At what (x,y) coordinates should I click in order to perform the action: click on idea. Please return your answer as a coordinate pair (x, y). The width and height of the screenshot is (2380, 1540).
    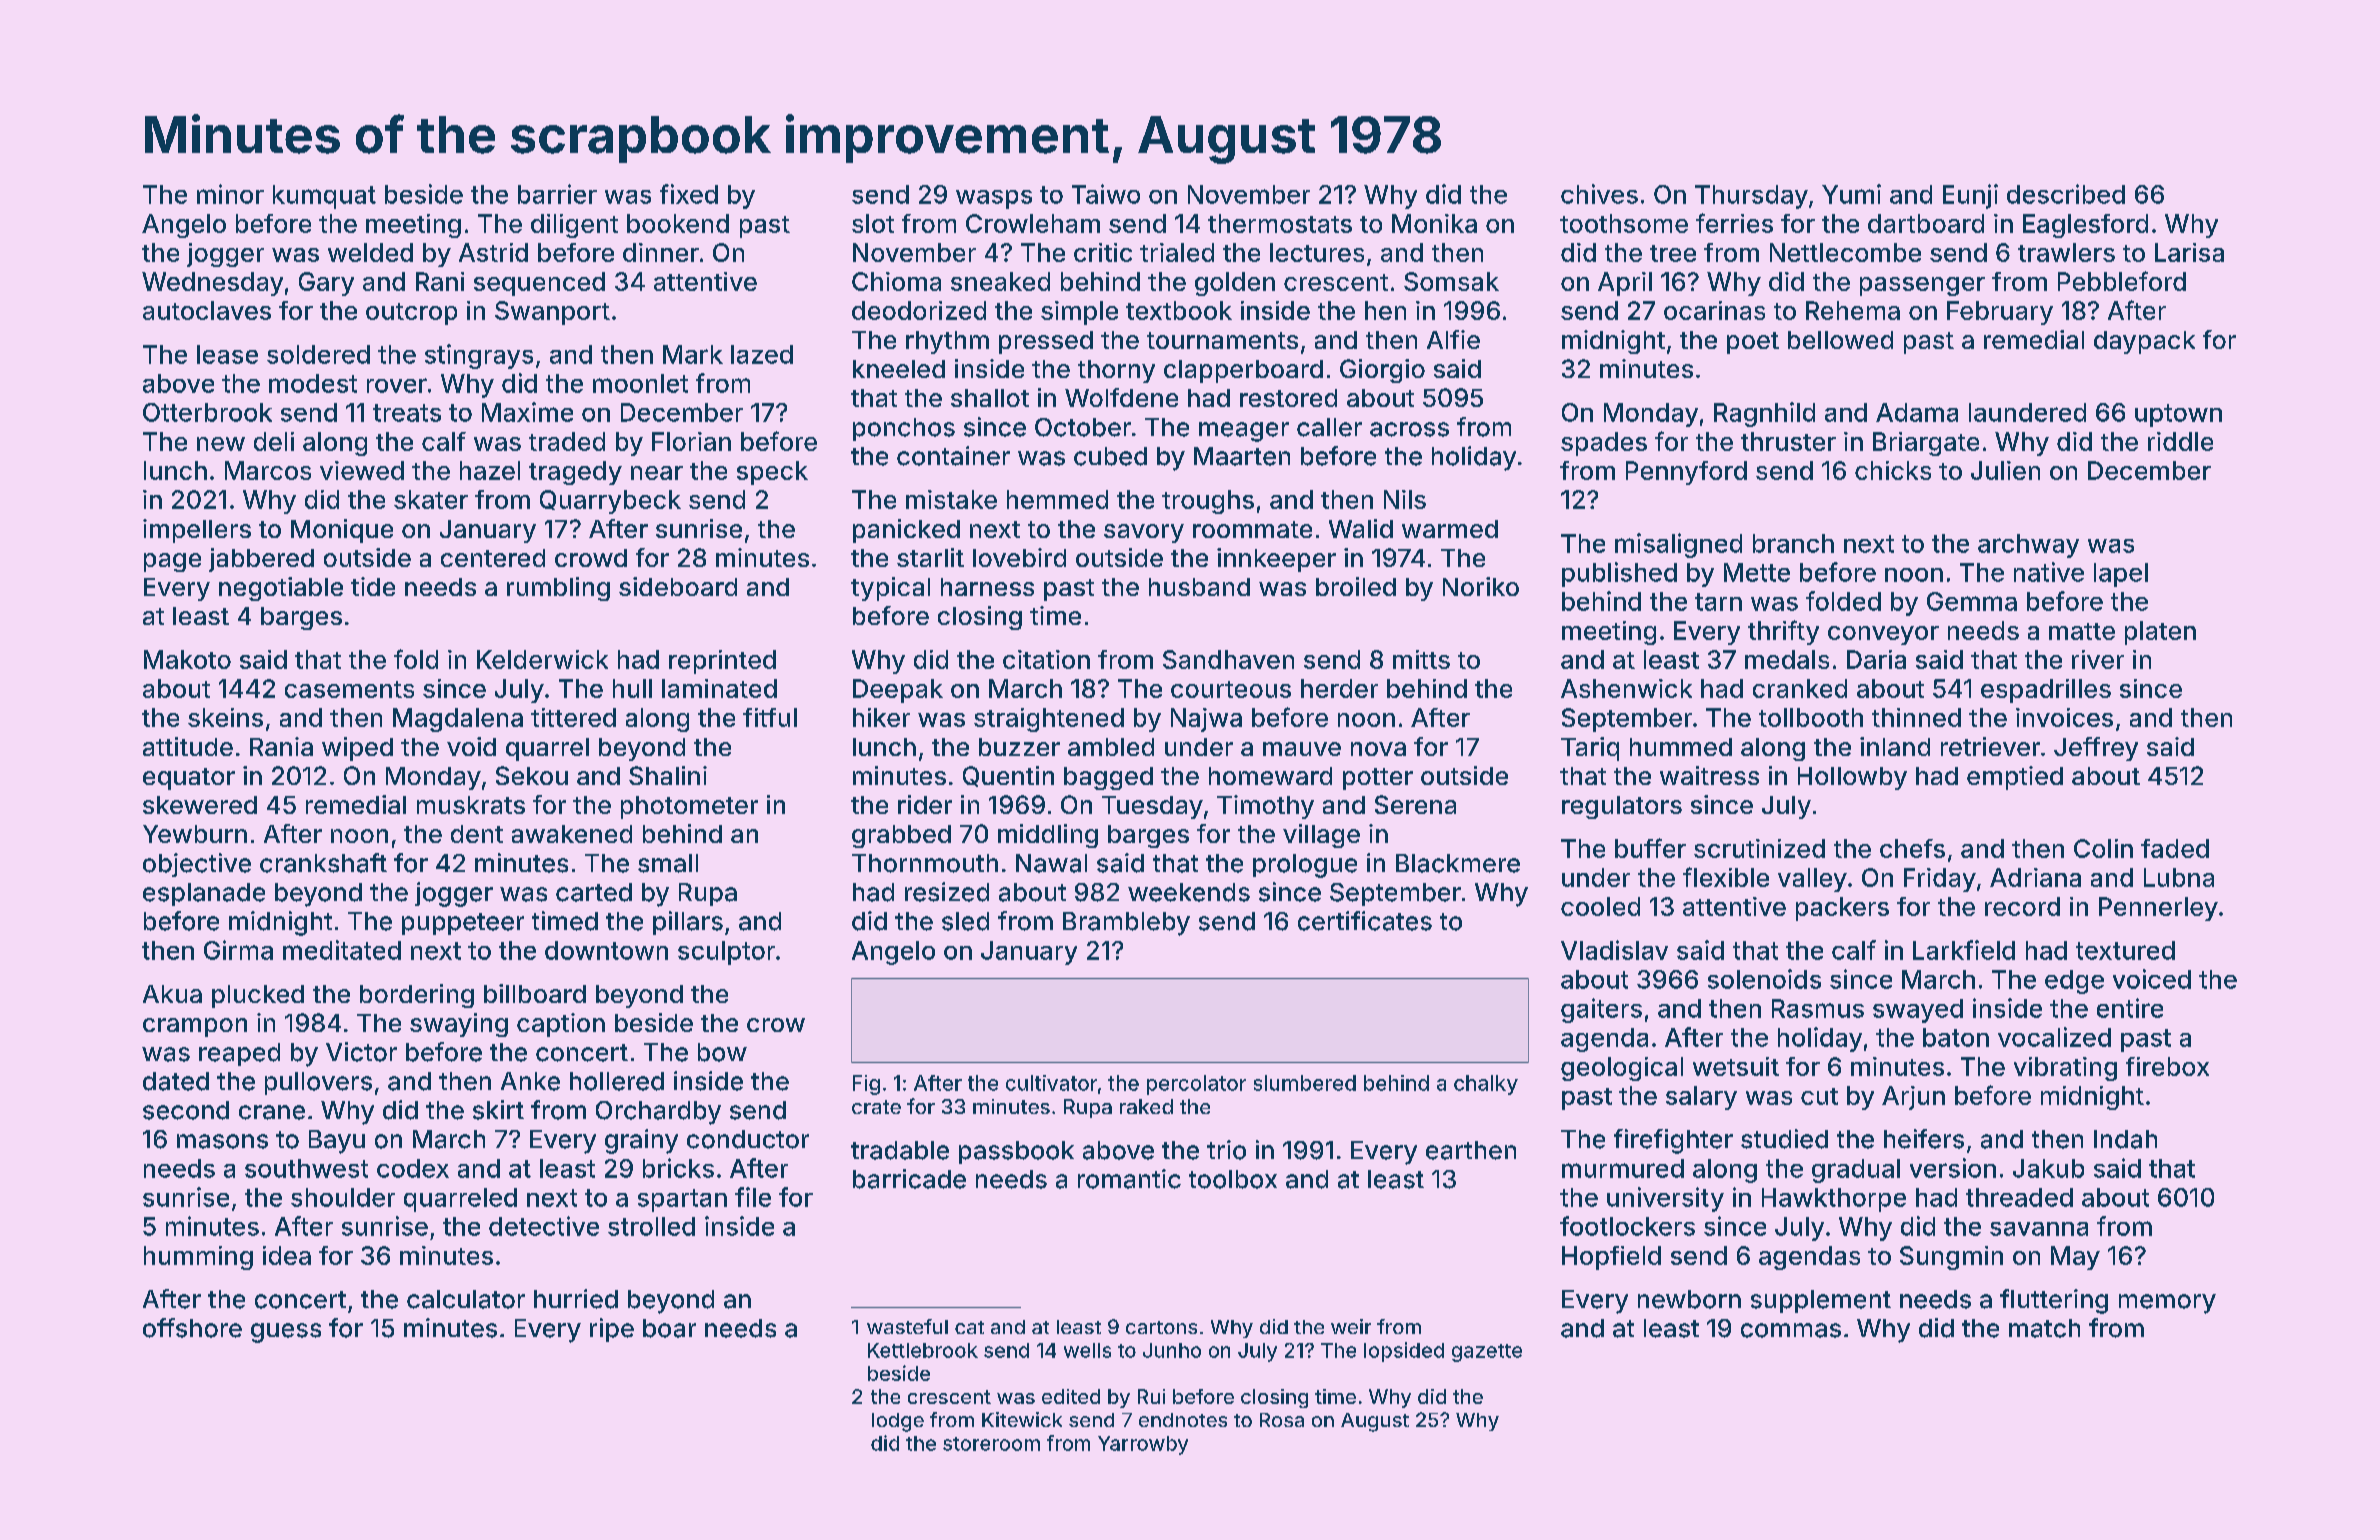
    Looking at the image, I should click on (287, 1255).
